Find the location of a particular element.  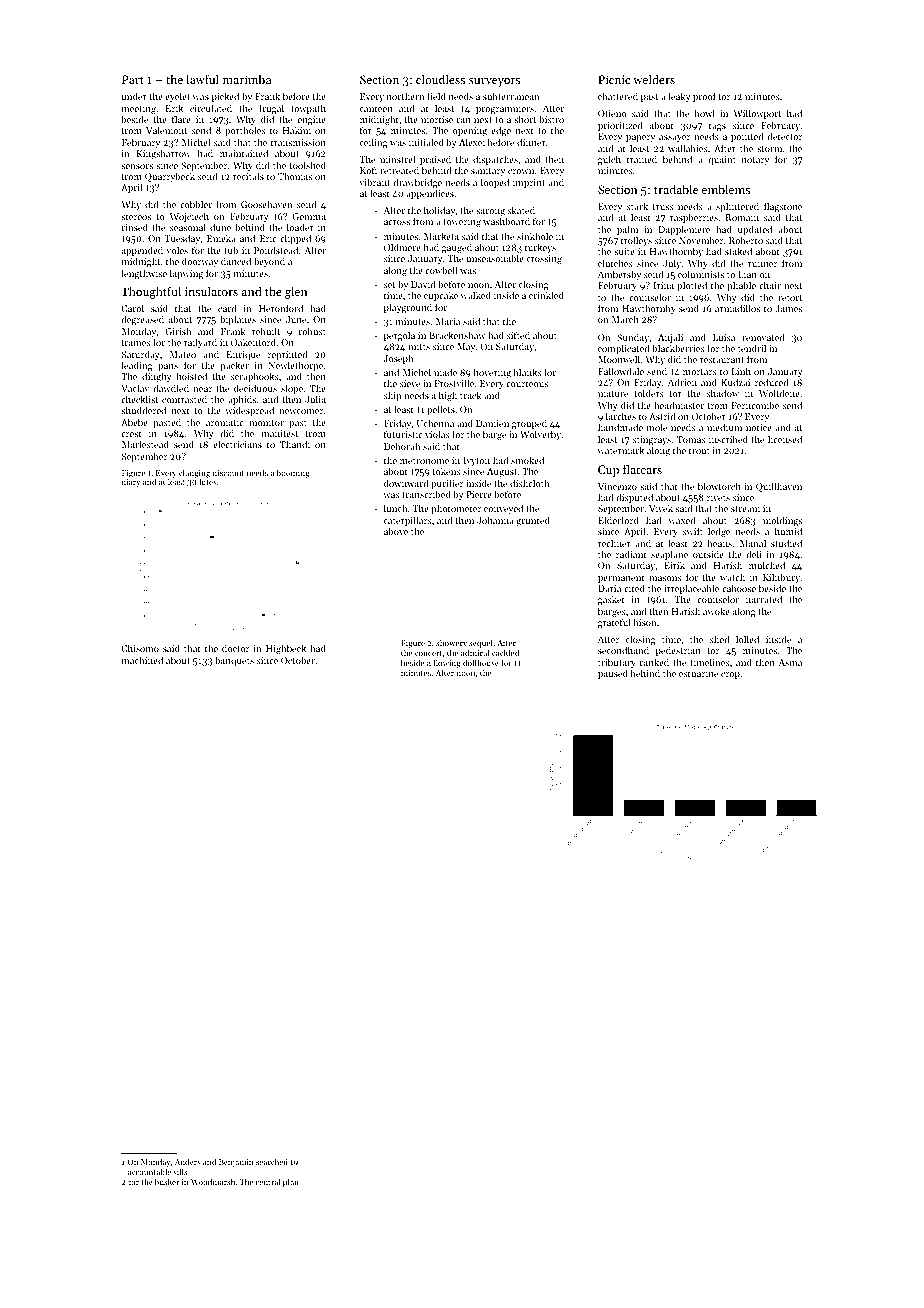

central is located at coordinates (268, 1181).
